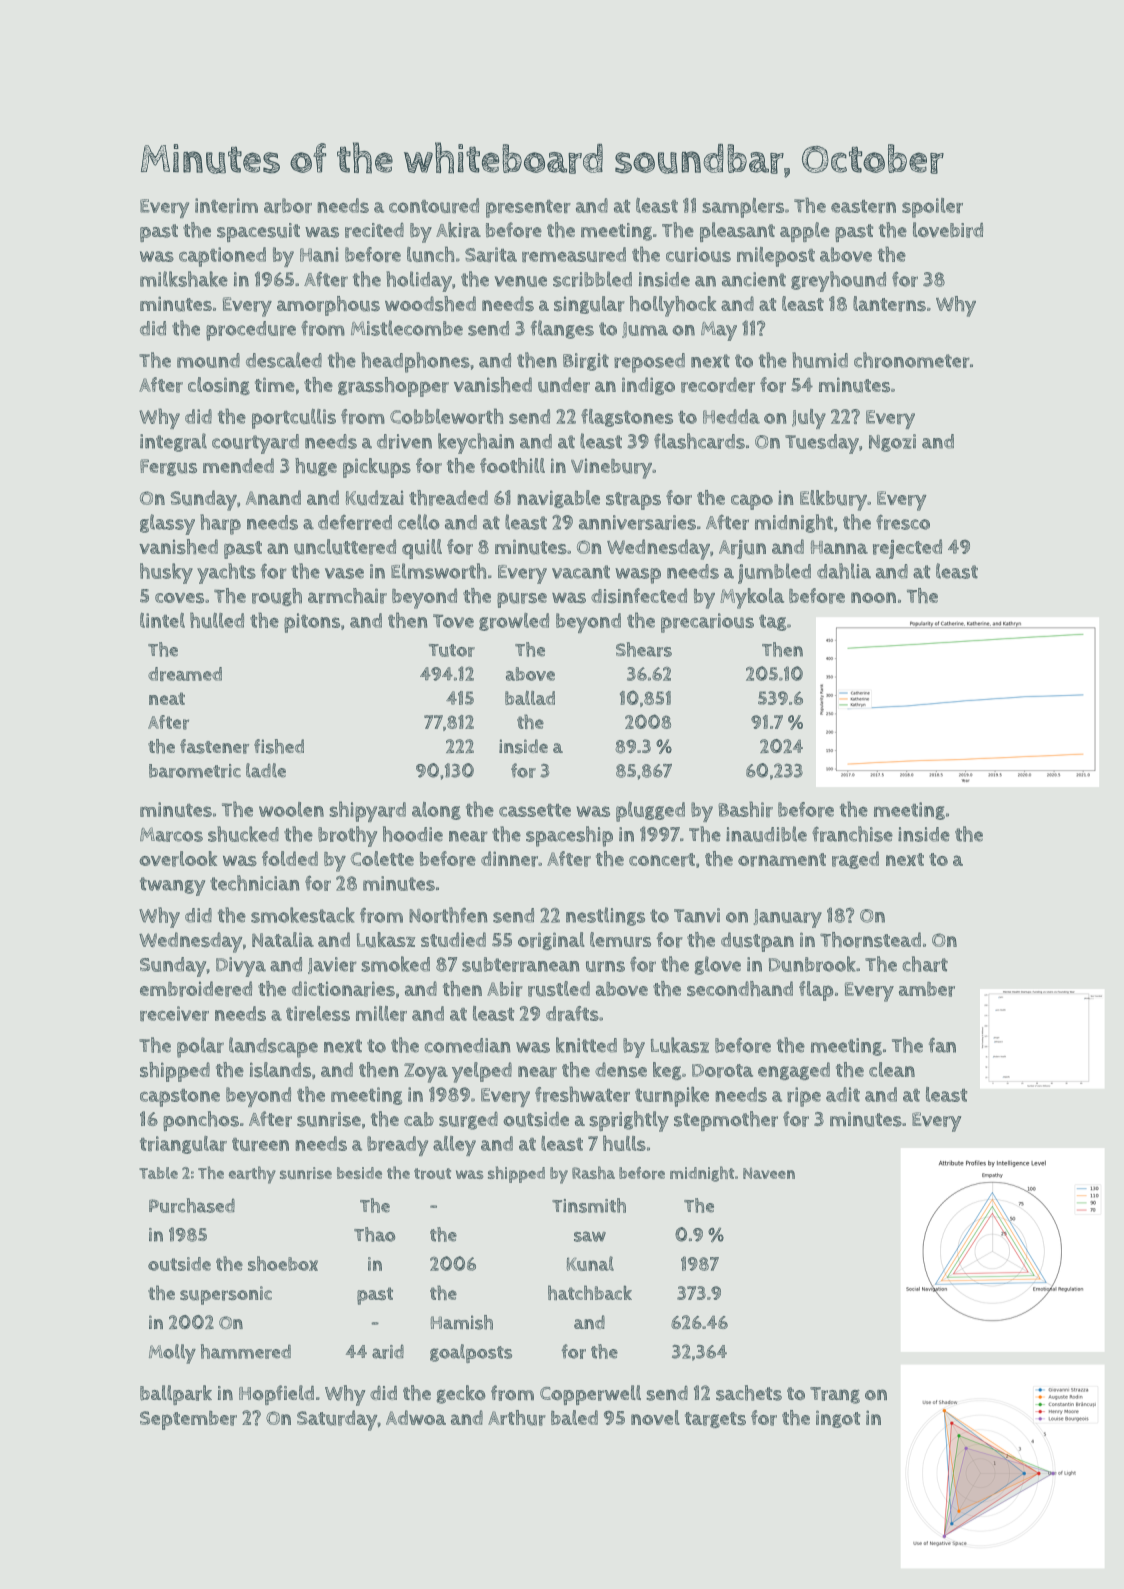  Describe the element at coordinates (196, 989) in the screenshot. I see `embroidered` at that location.
